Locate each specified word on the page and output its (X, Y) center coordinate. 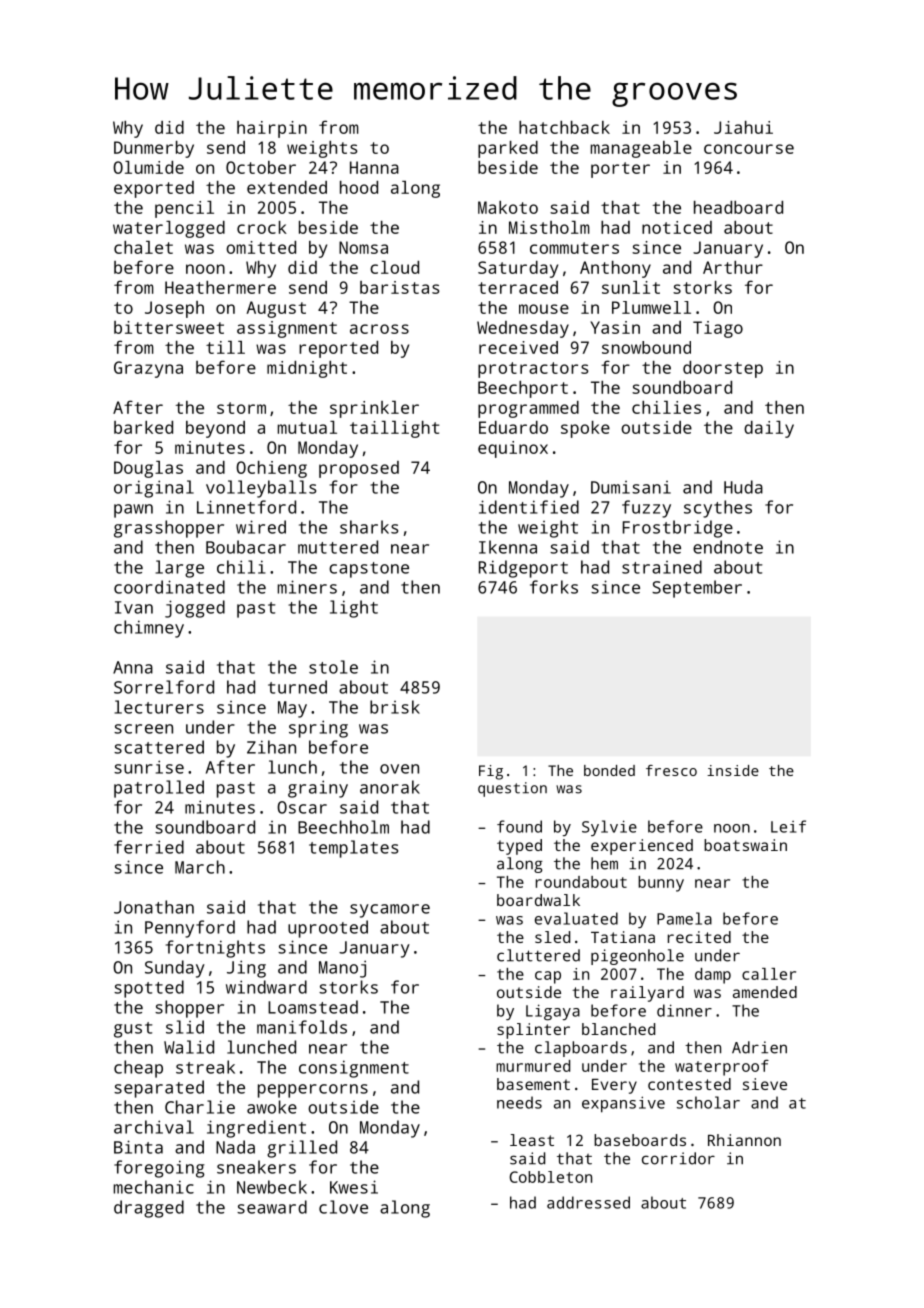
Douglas (148, 469)
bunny (661, 884)
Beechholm (343, 827)
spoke (585, 429)
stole (333, 667)
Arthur (733, 267)
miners (307, 587)
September (697, 589)
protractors (533, 370)
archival (154, 1127)
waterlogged (169, 229)
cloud (394, 267)
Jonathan (154, 907)
